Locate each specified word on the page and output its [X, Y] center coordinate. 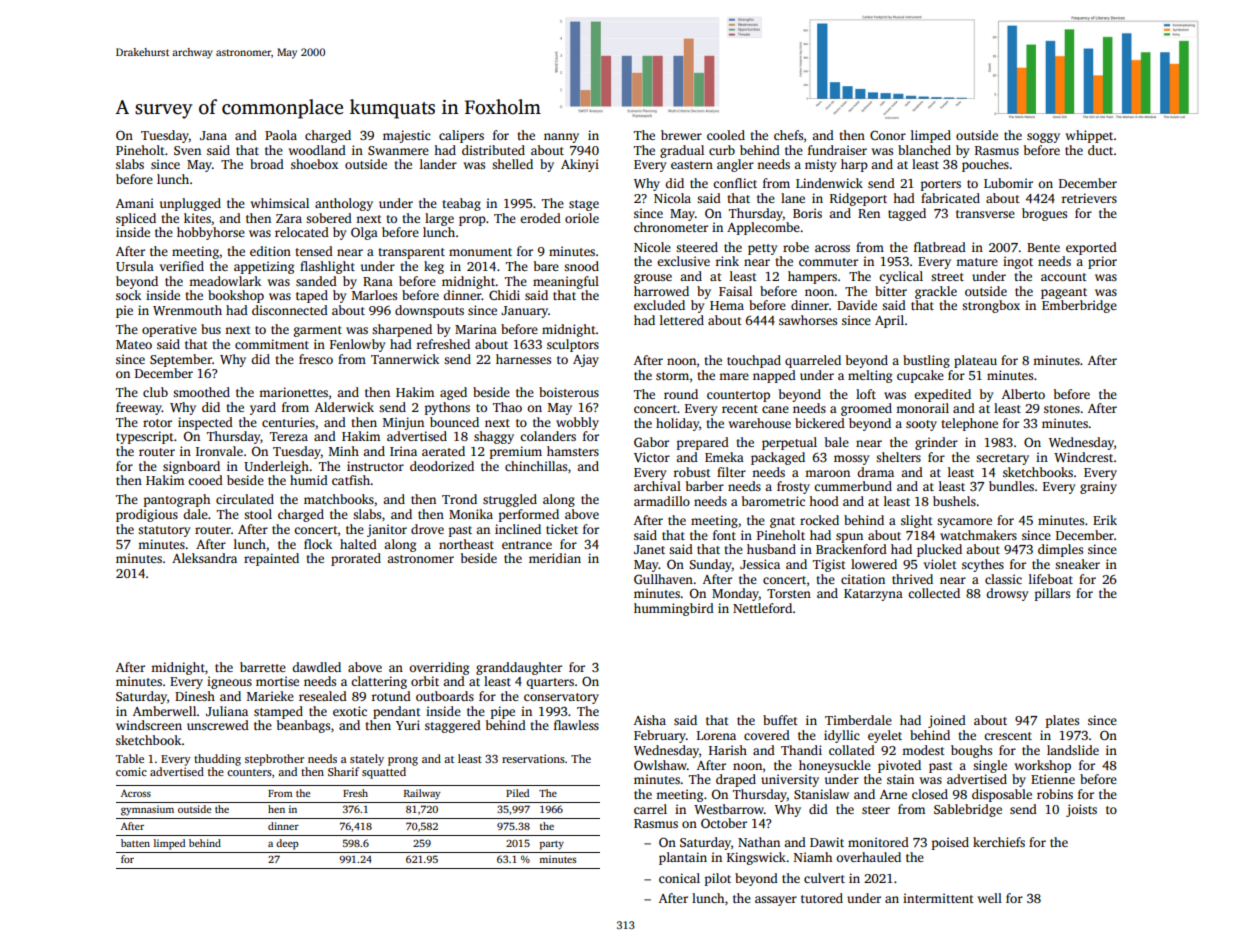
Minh [344, 451]
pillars [1052, 594]
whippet [1089, 136]
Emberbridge [1079, 306]
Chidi [504, 295]
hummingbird [674, 609]
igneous [229, 682]
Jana [213, 135]
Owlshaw [660, 765]
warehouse [760, 423]
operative [169, 330]
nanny [561, 138]
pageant [1064, 293]
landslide [1073, 750]
